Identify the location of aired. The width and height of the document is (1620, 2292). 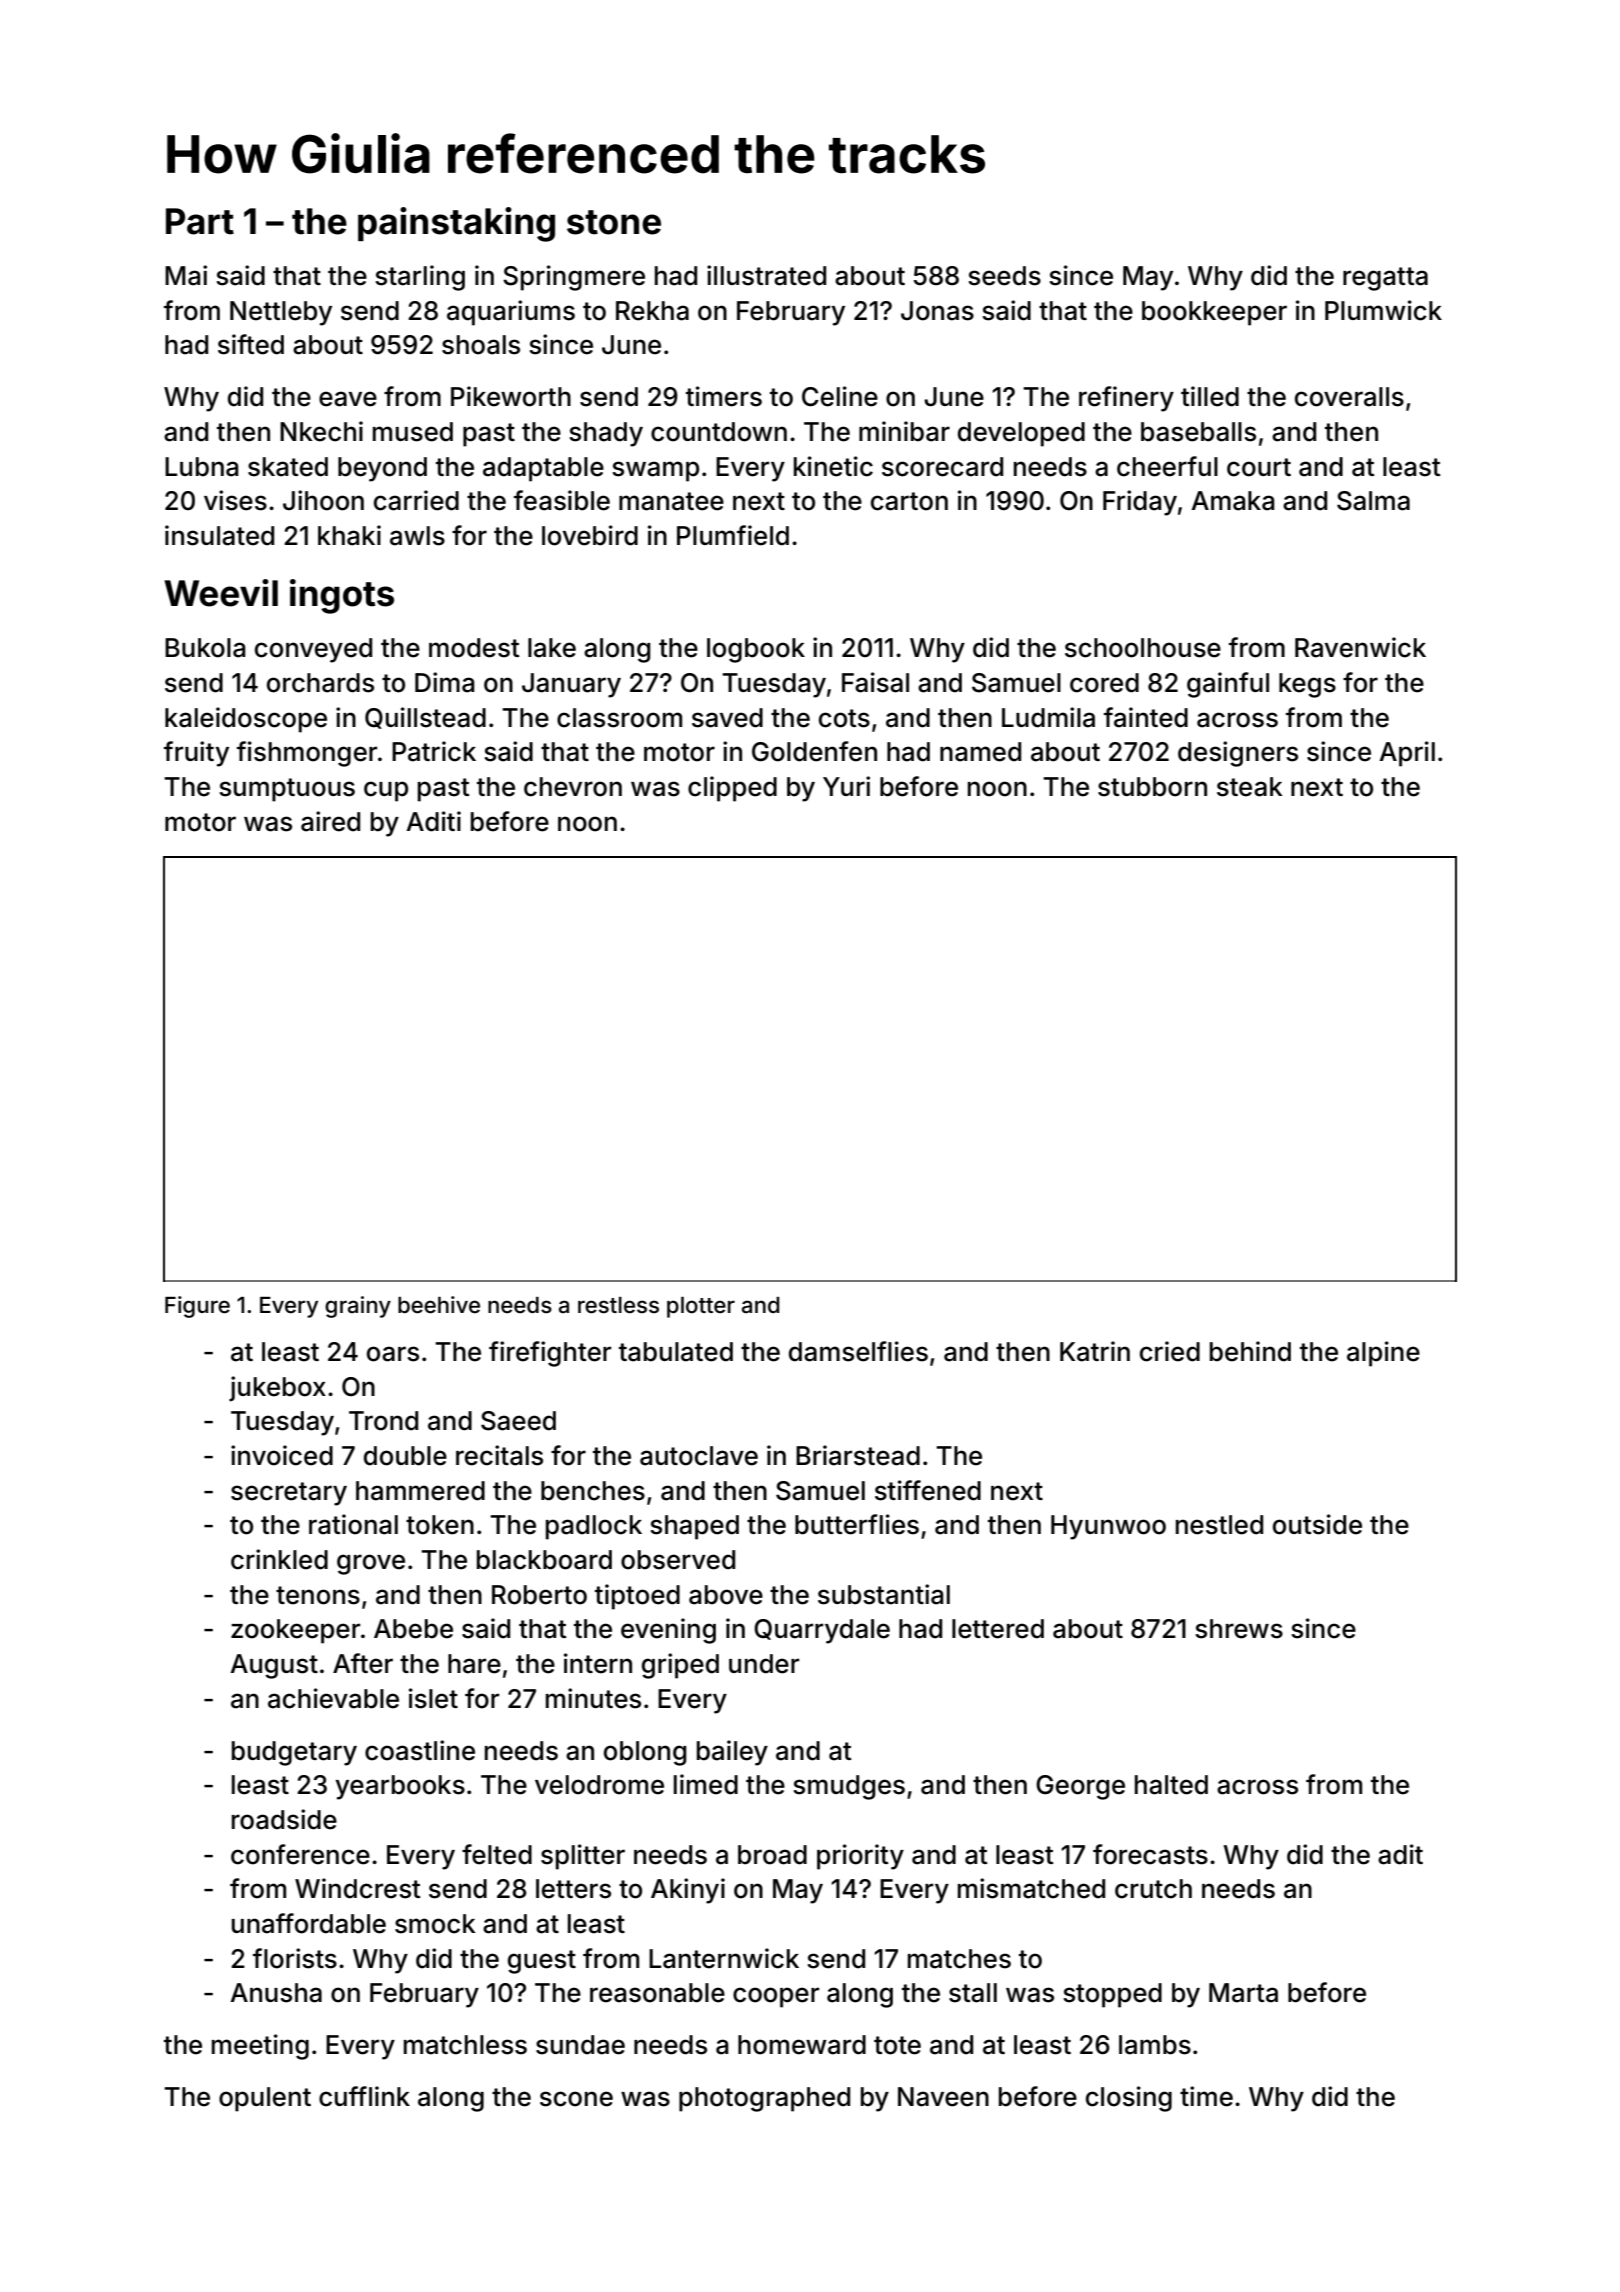
(330, 821).
